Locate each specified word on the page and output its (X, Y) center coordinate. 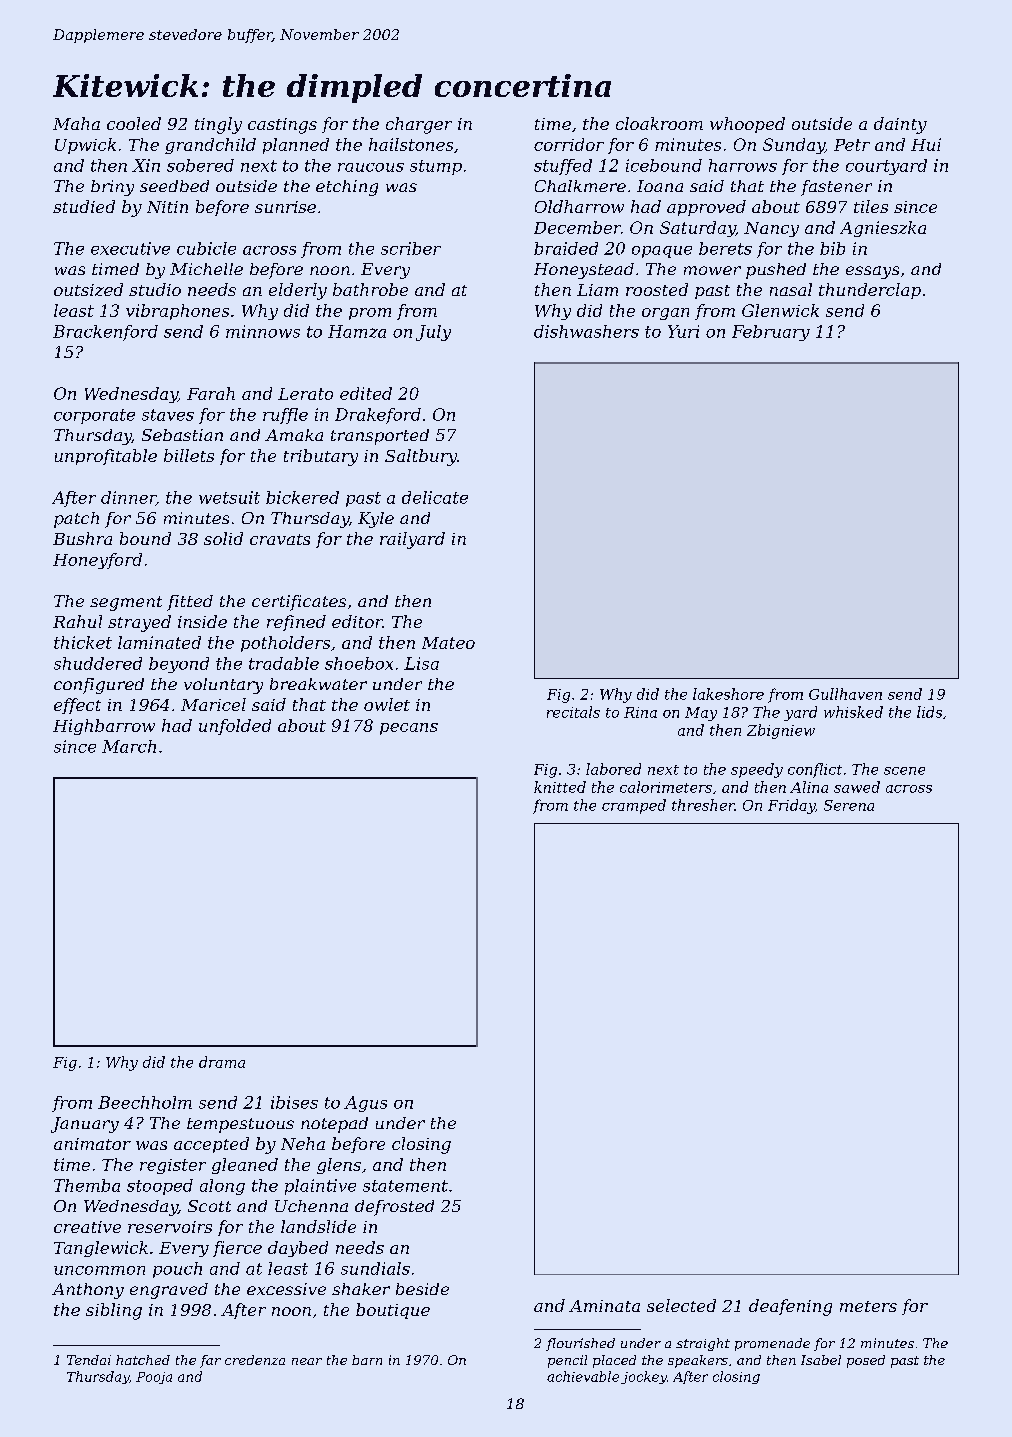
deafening (790, 1307)
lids (929, 712)
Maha (76, 123)
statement (405, 1186)
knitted (560, 787)
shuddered (98, 663)
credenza (255, 1360)
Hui (926, 144)
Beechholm (145, 1102)
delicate (435, 497)
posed (866, 1361)
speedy (757, 770)
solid (223, 538)
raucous (371, 167)
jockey (644, 1377)
